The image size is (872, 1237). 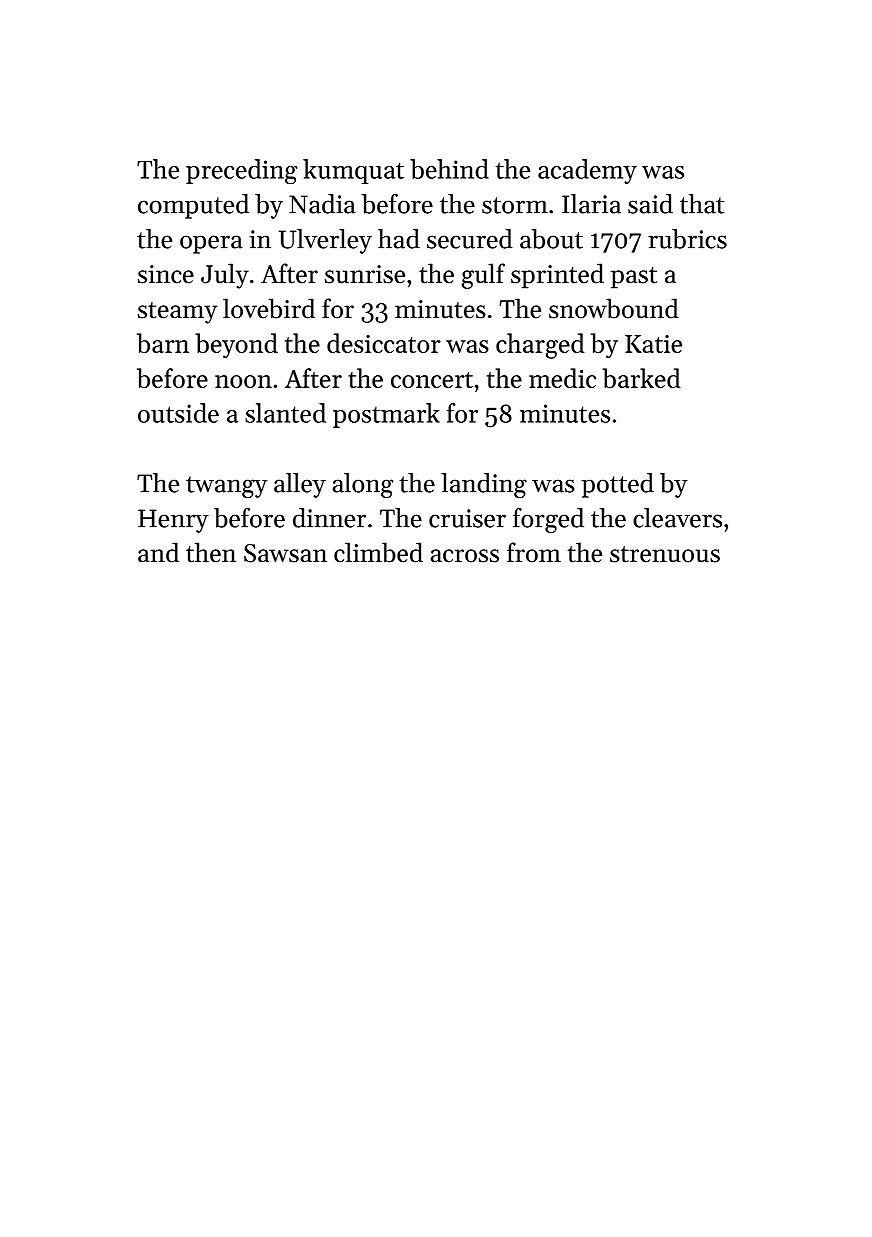 What do you see at coordinates (236, 346) in the screenshot?
I see `beyond` at bounding box center [236, 346].
